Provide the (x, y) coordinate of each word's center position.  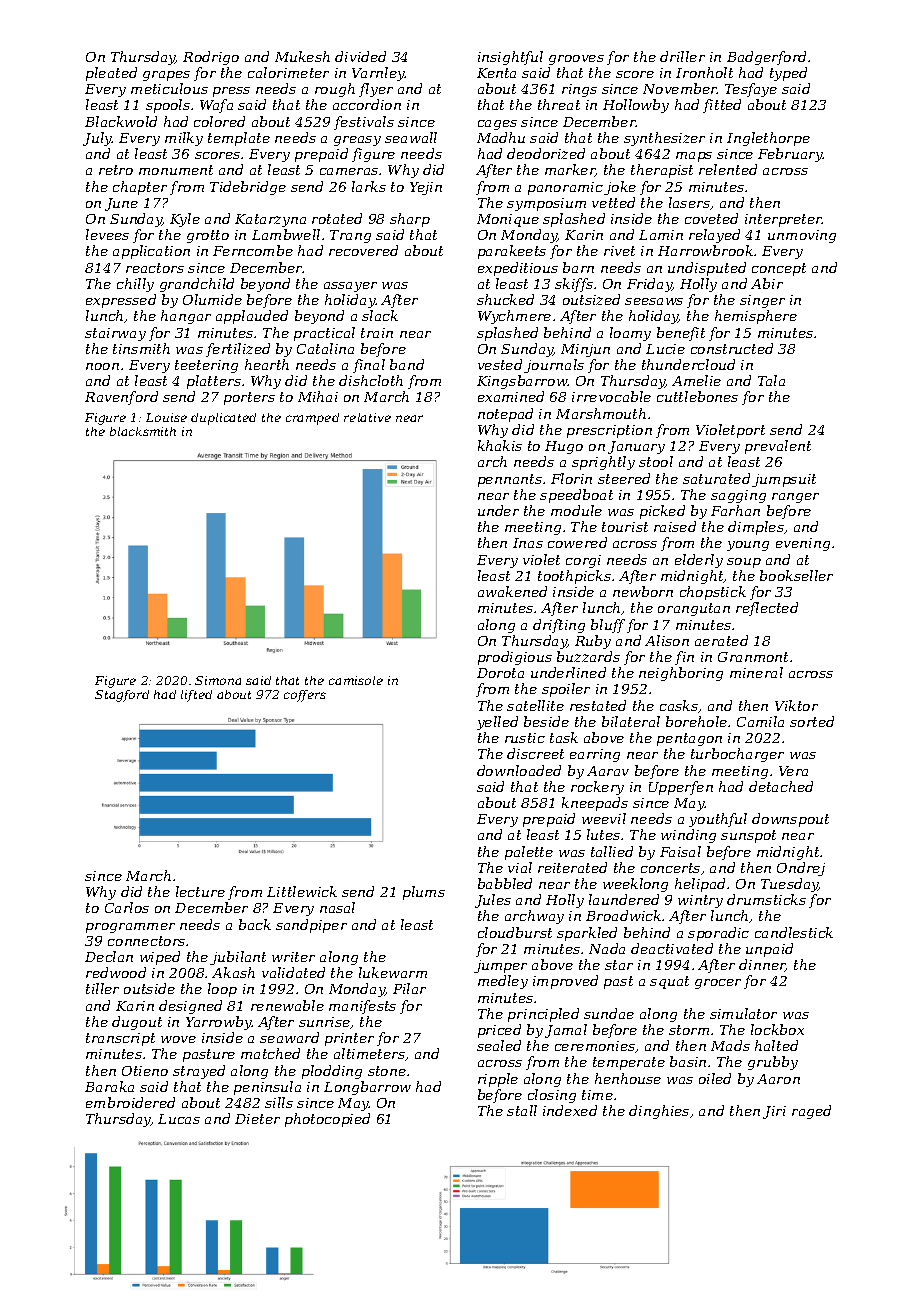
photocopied (327, 1120)
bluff (608, 626)
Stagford (122, 696)
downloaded (519, 770)
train (377, 333)
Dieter (257, 1119)
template (239, 139)
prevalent (778, 447)
